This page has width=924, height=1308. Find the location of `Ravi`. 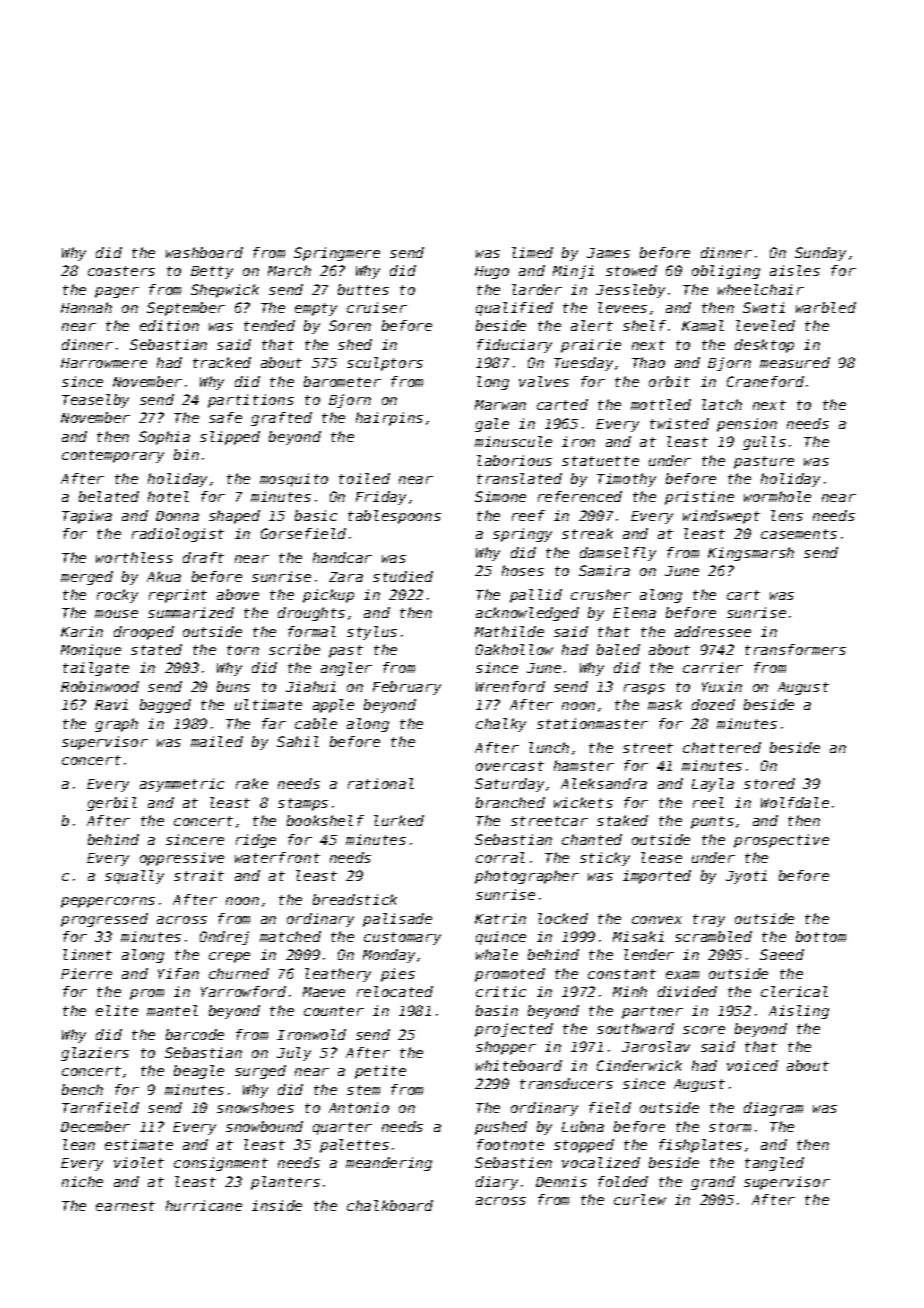

Ravi is located at coordinates (111, 704).
